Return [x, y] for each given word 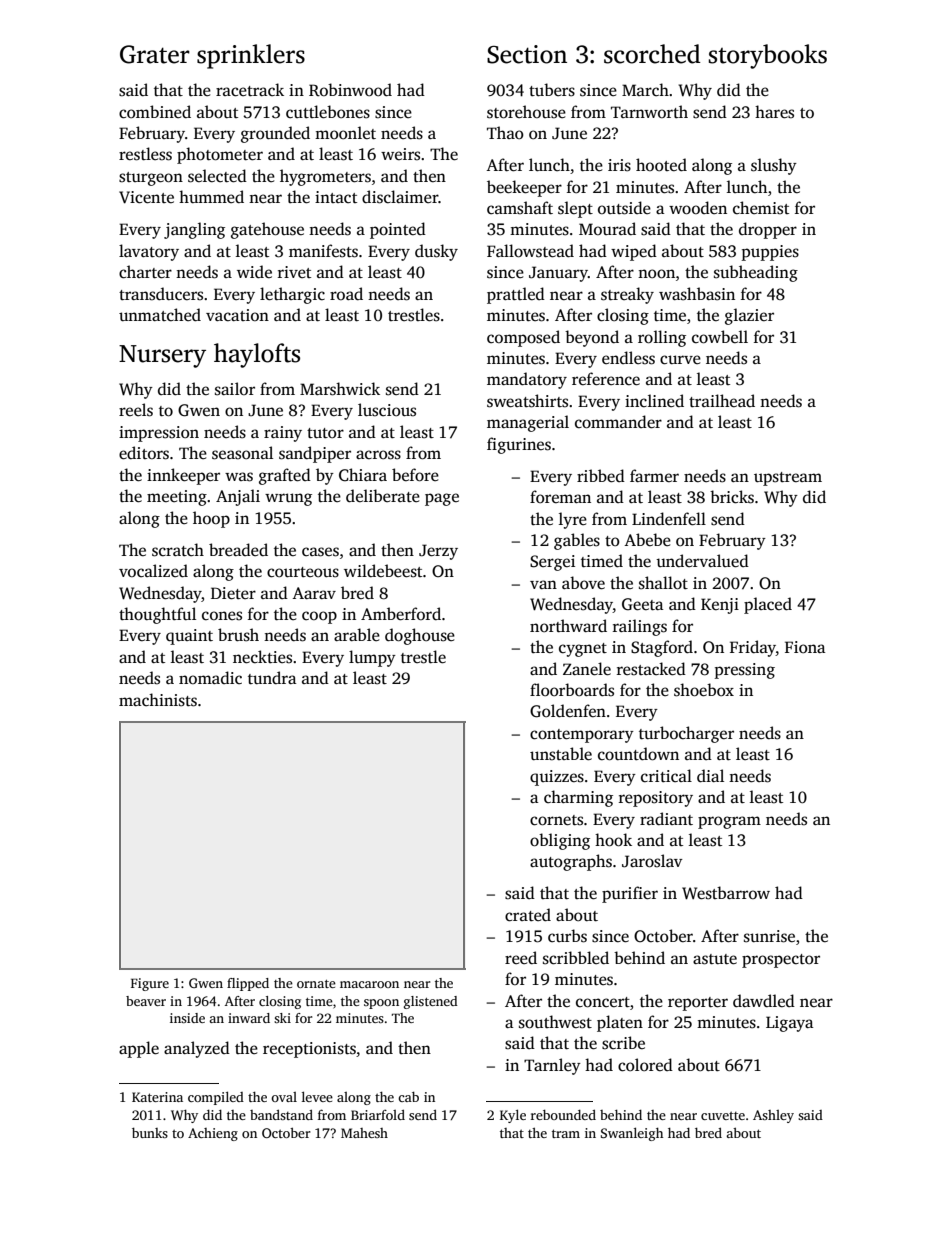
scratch [178, 550]
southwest [555, 1022]
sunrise [769, 936]
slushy [774, 166]
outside [624, 208]
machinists [158, 700]
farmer [654, 475]
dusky [436, 252]
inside [187, 1018]
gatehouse [267, 230]
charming [578, 798]
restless [145, 154]
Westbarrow [726, 893]
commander [618, 422]
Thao [505, 132]
